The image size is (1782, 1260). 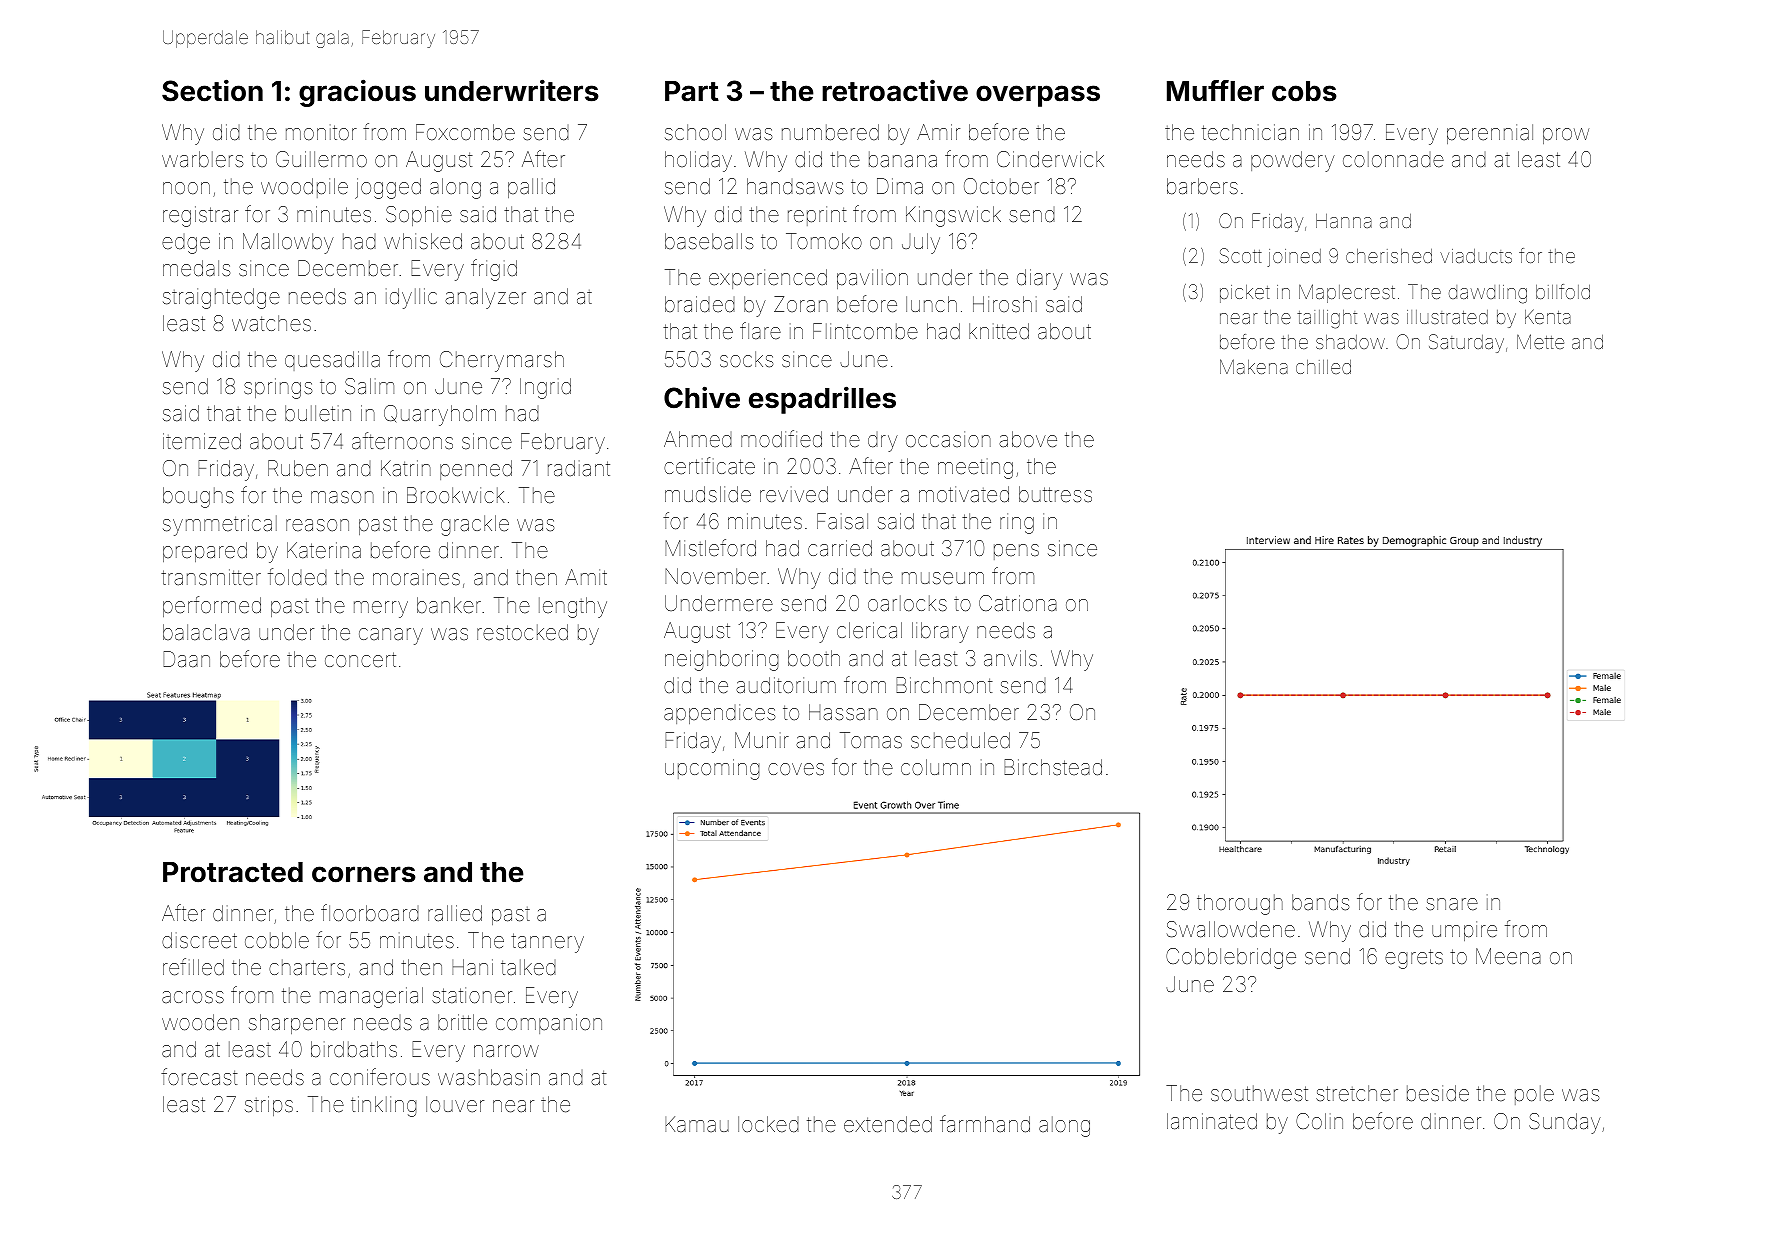 I want to click on Part, so click(x=692, y=91).
